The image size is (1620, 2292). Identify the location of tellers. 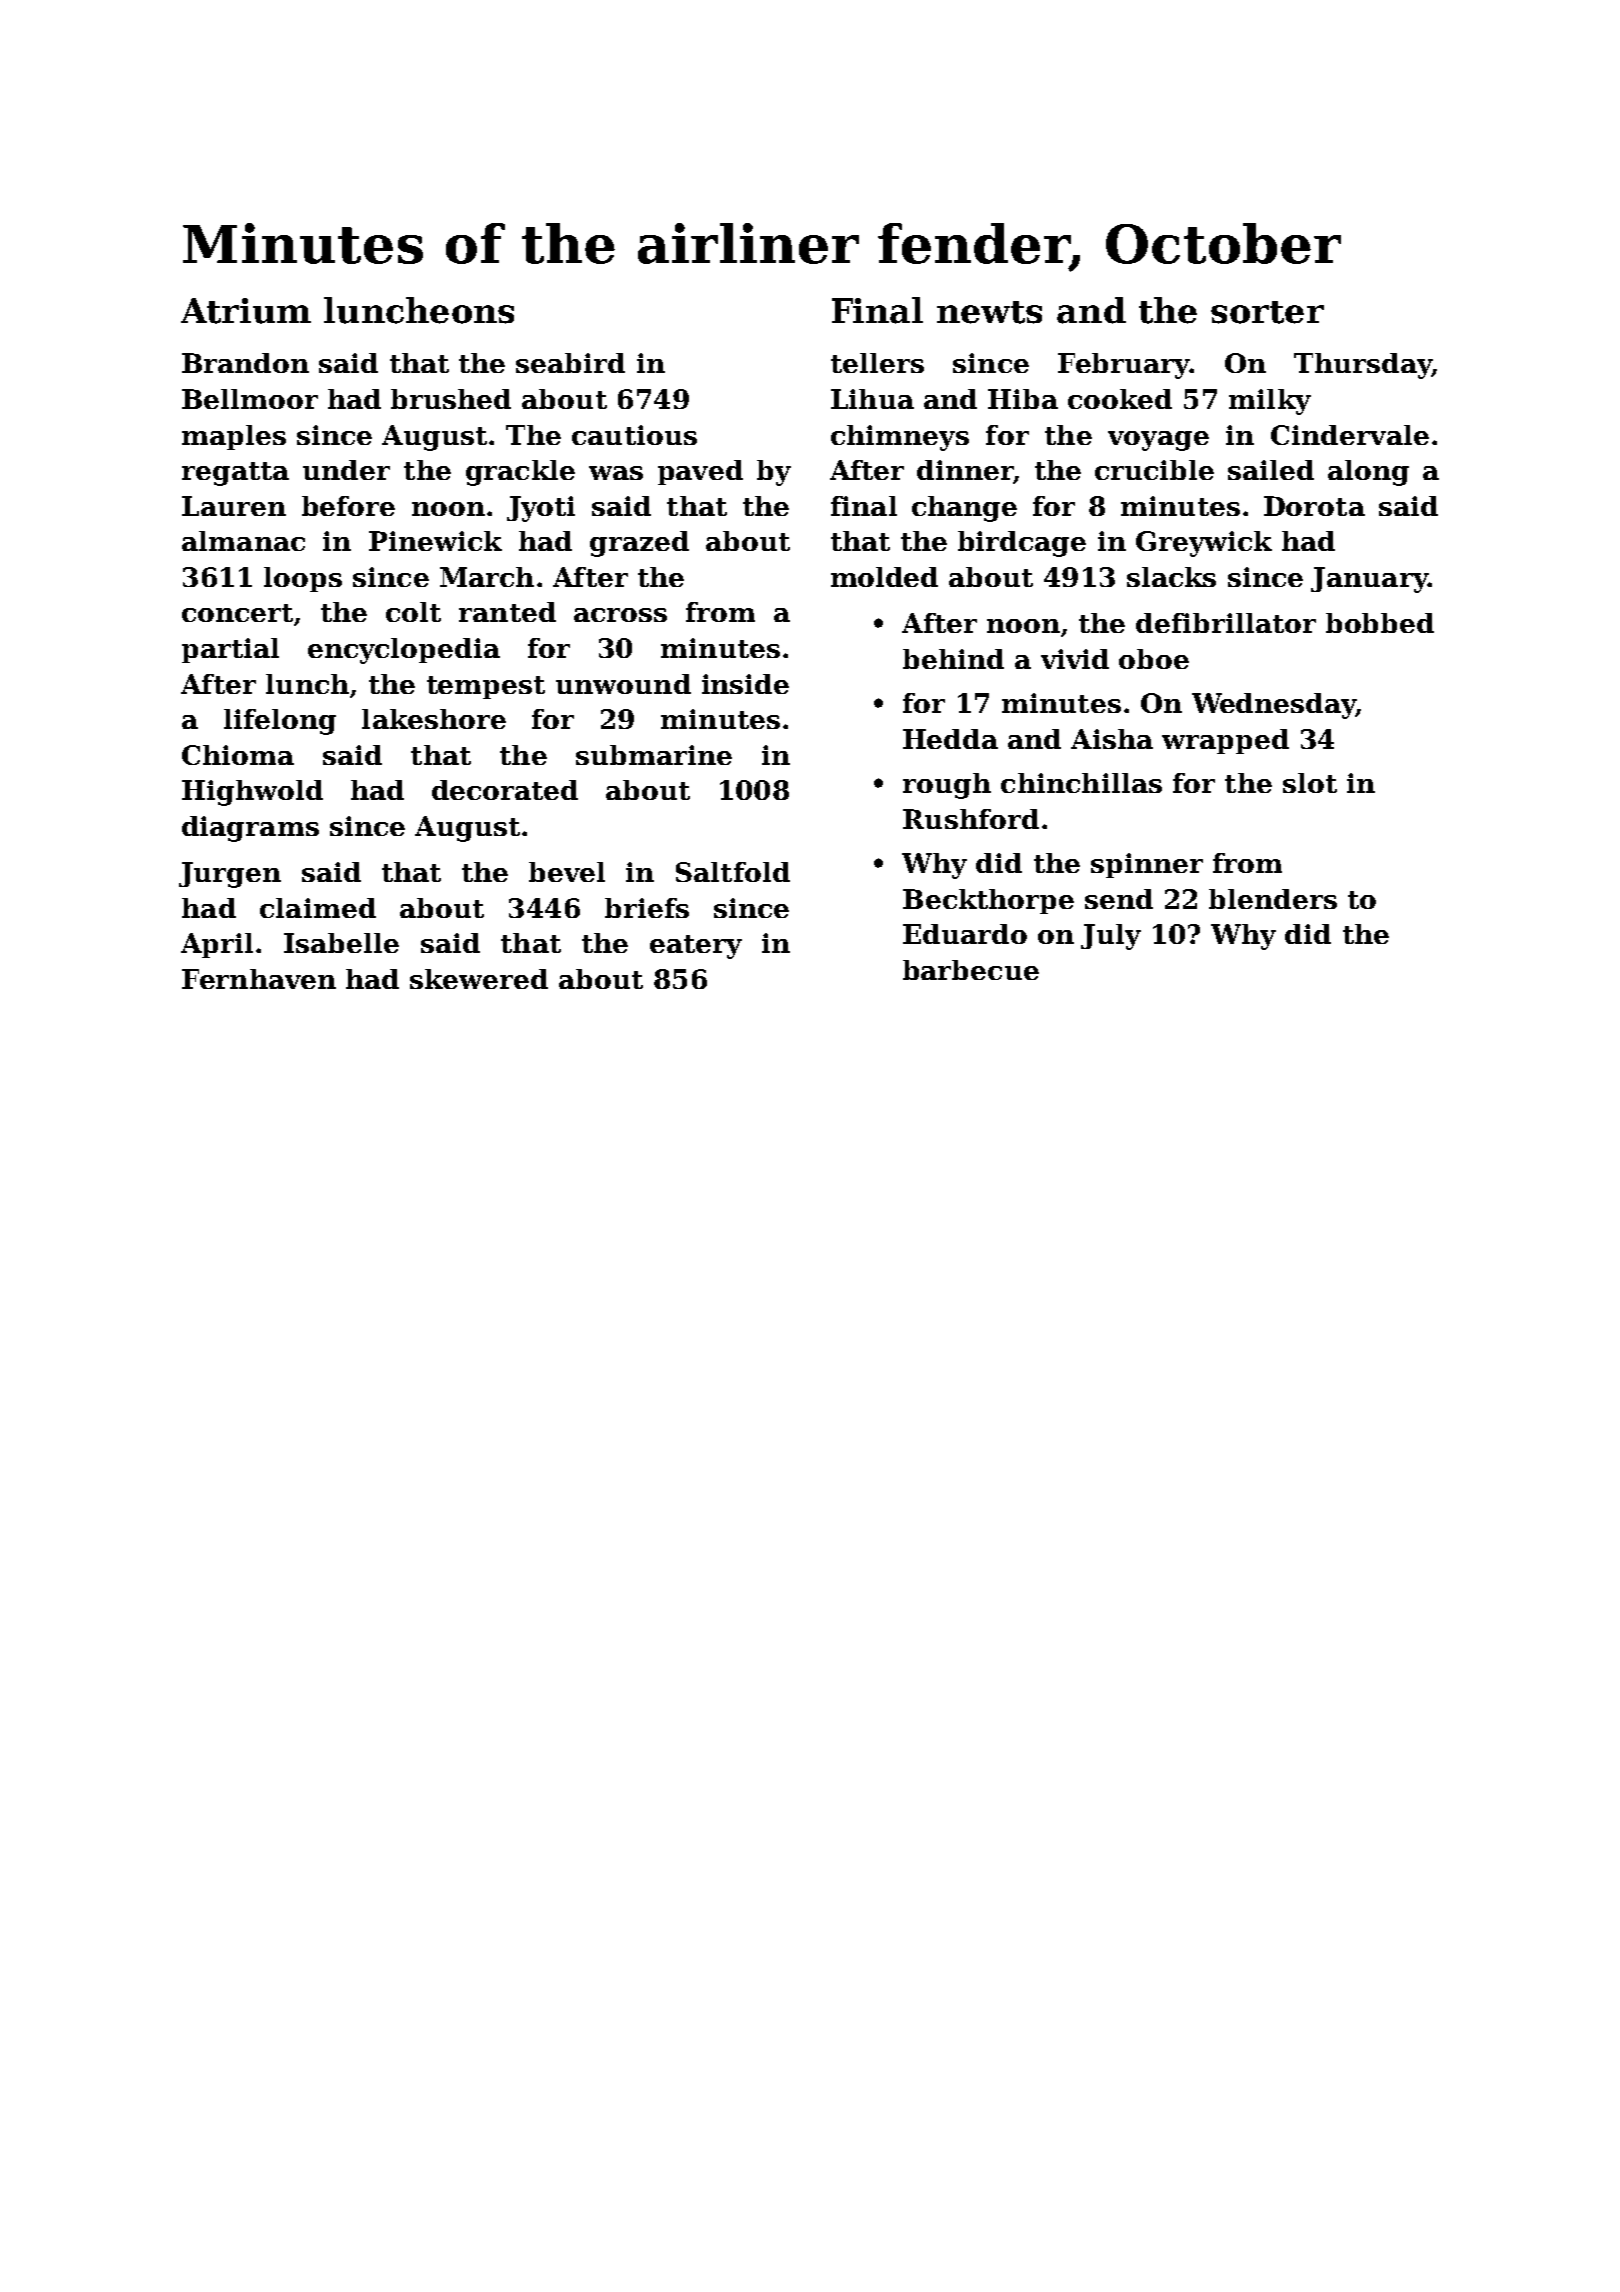
(877, 363).
